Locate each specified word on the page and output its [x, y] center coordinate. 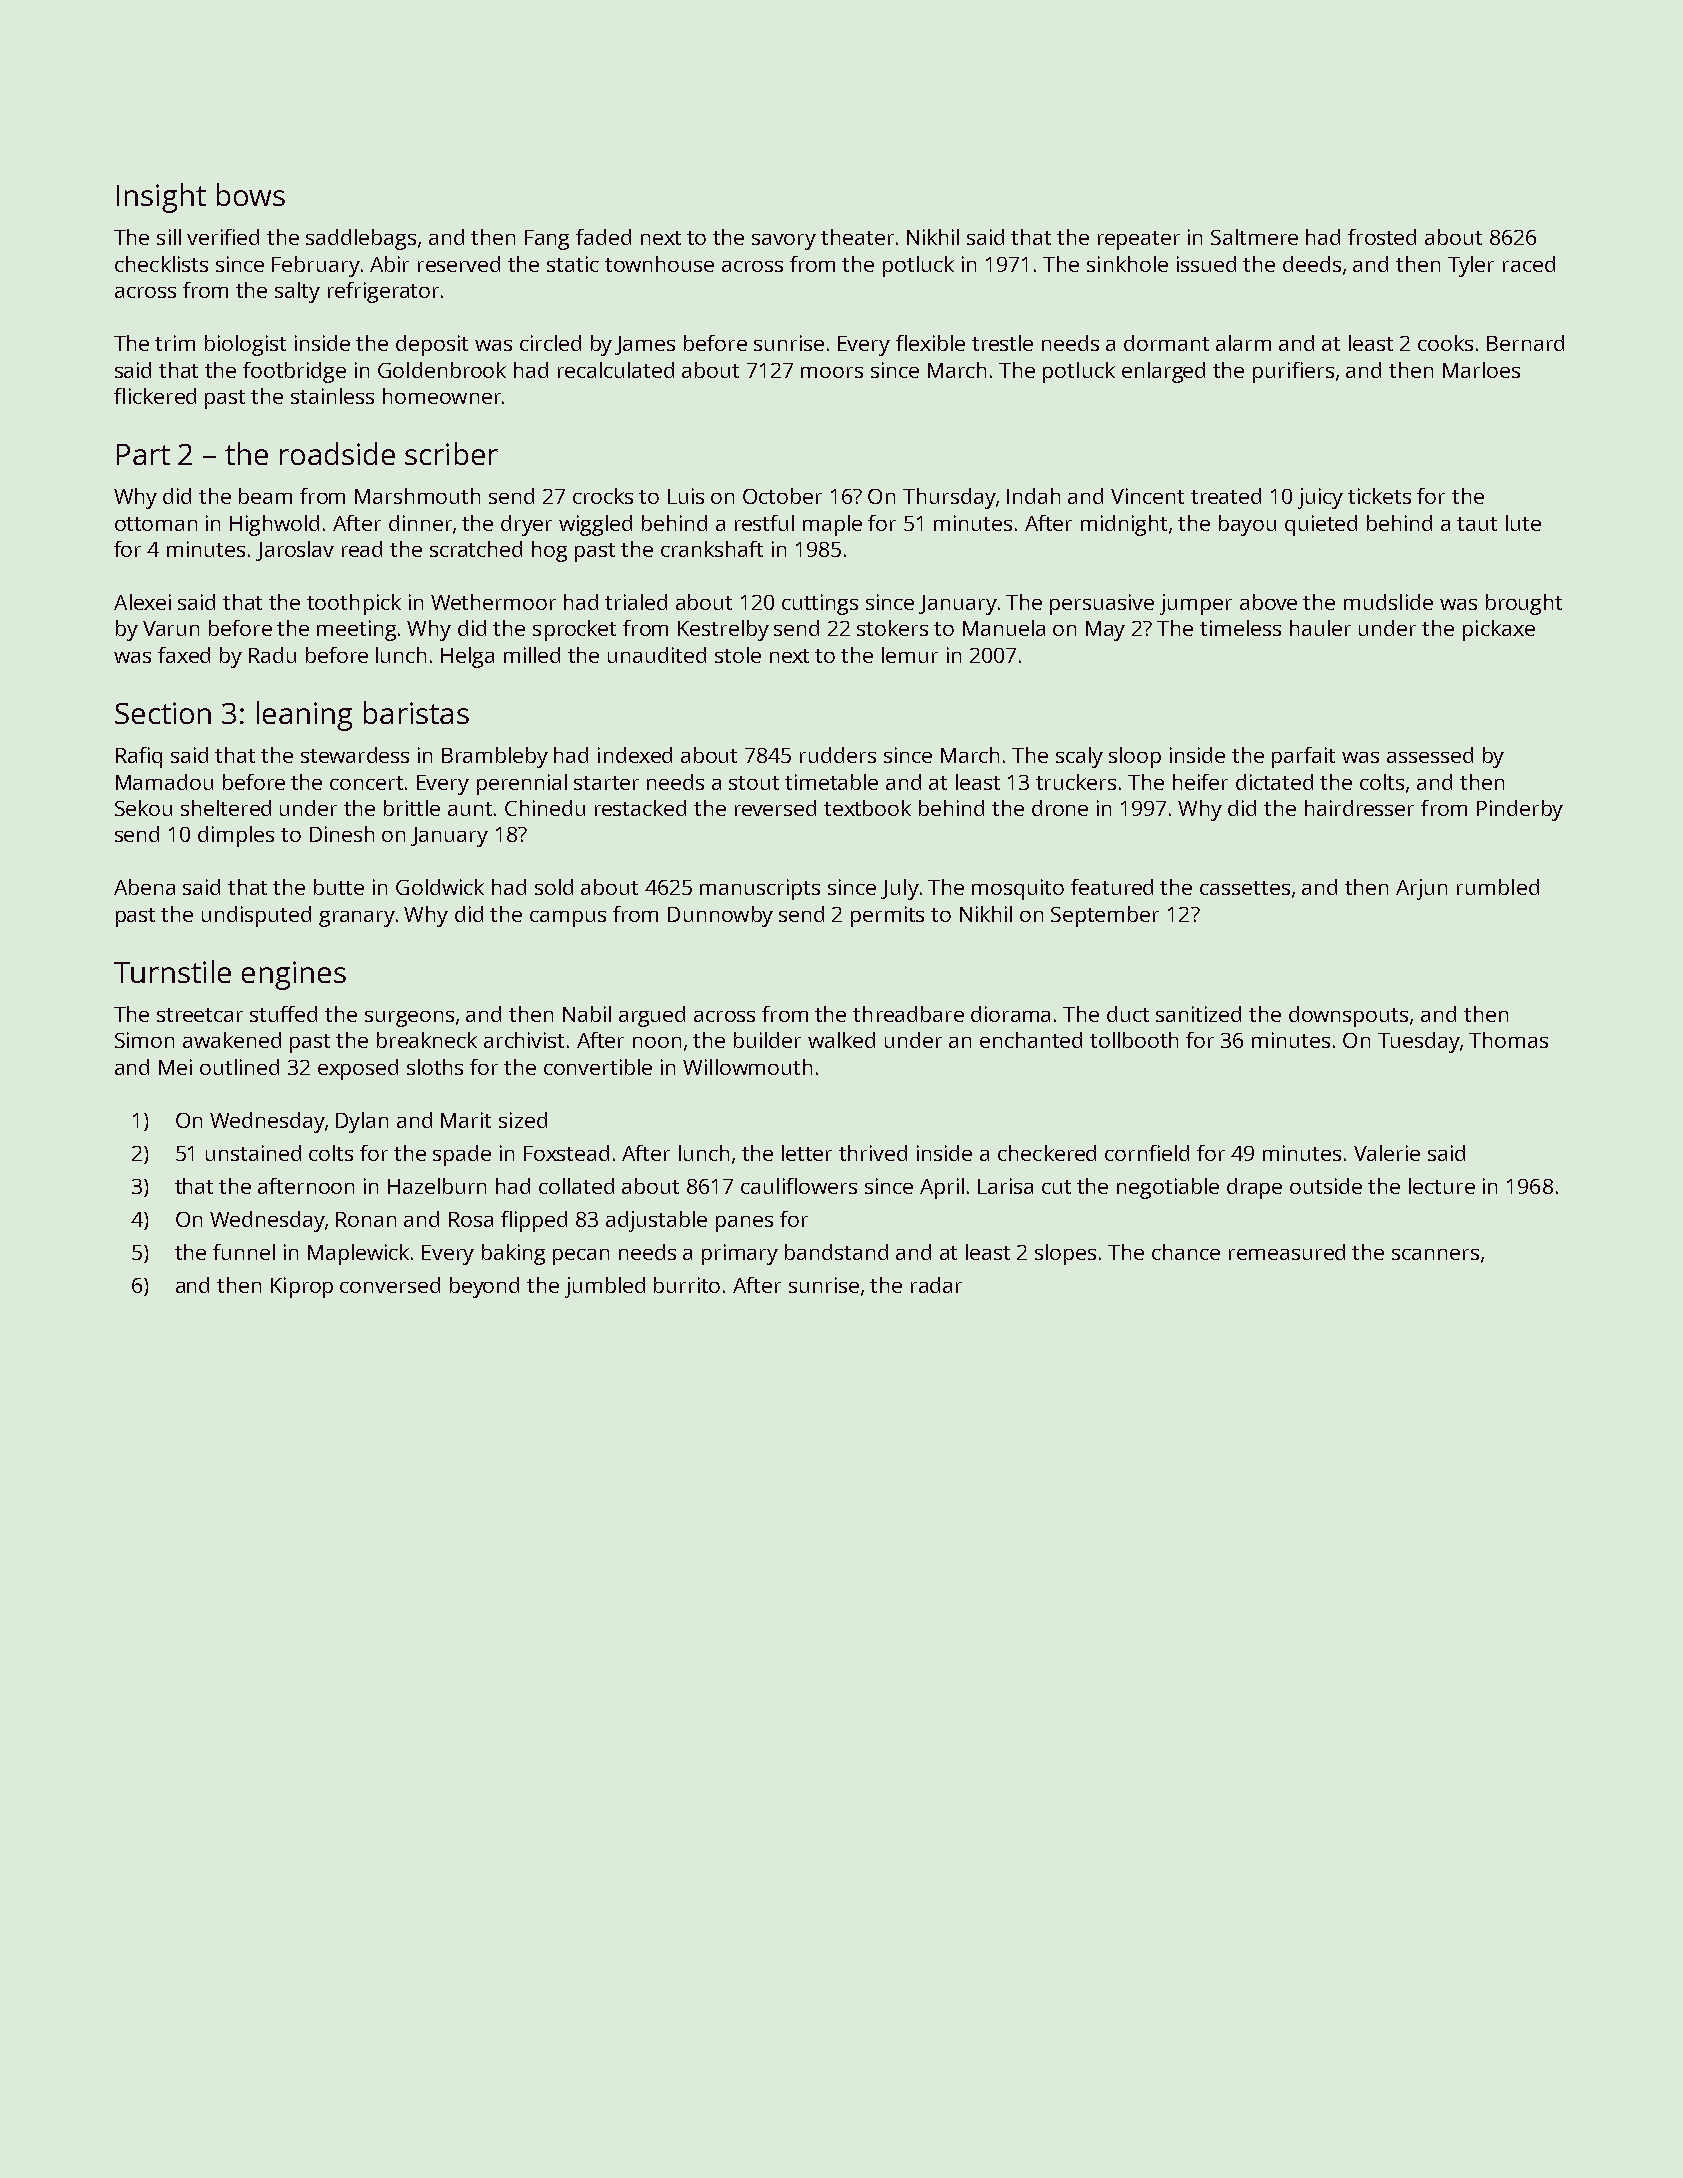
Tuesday [1418, 1042]
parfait [1303, 757]
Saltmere [1254, 237]
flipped [534, 1221]
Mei [175, 1067]
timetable [831, 782]
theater [857, 237]
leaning [304, 716]
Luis [686, 496]
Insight [161, 198]
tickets [1379, 496]
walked [841, 1040]
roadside [337, 453]
